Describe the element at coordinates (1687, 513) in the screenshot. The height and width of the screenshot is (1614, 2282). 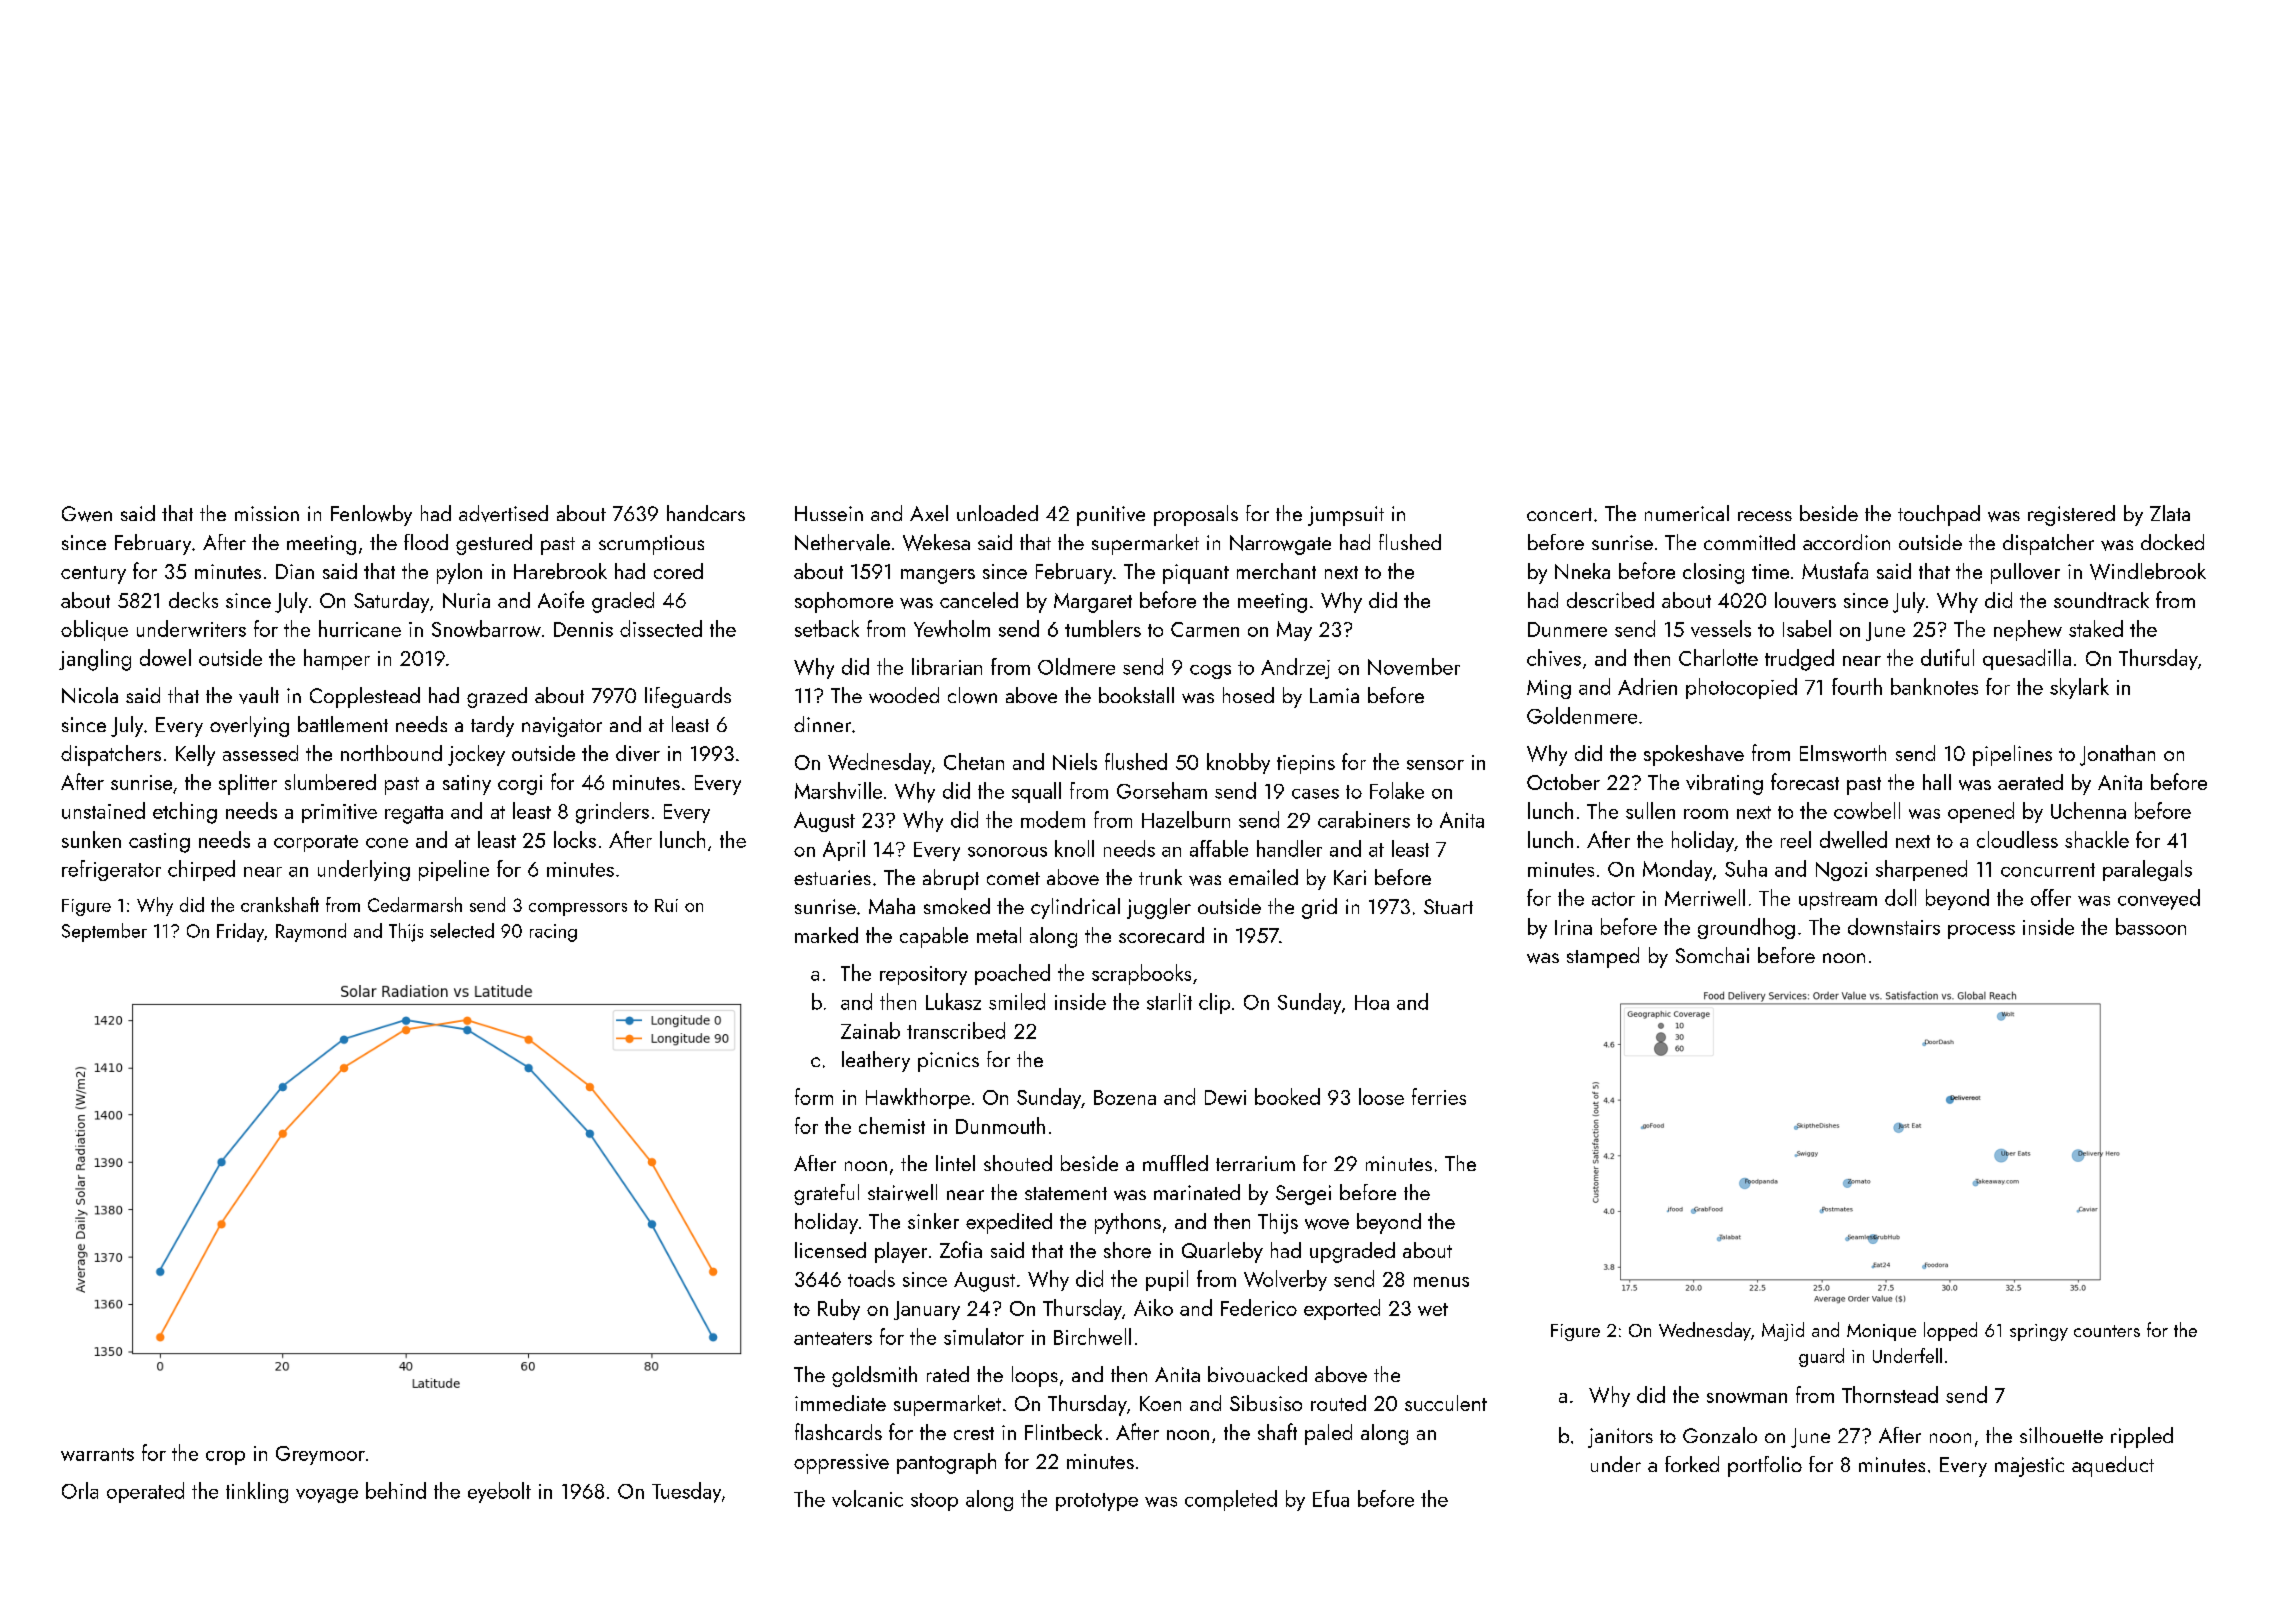
I see `numerical` at that location.
